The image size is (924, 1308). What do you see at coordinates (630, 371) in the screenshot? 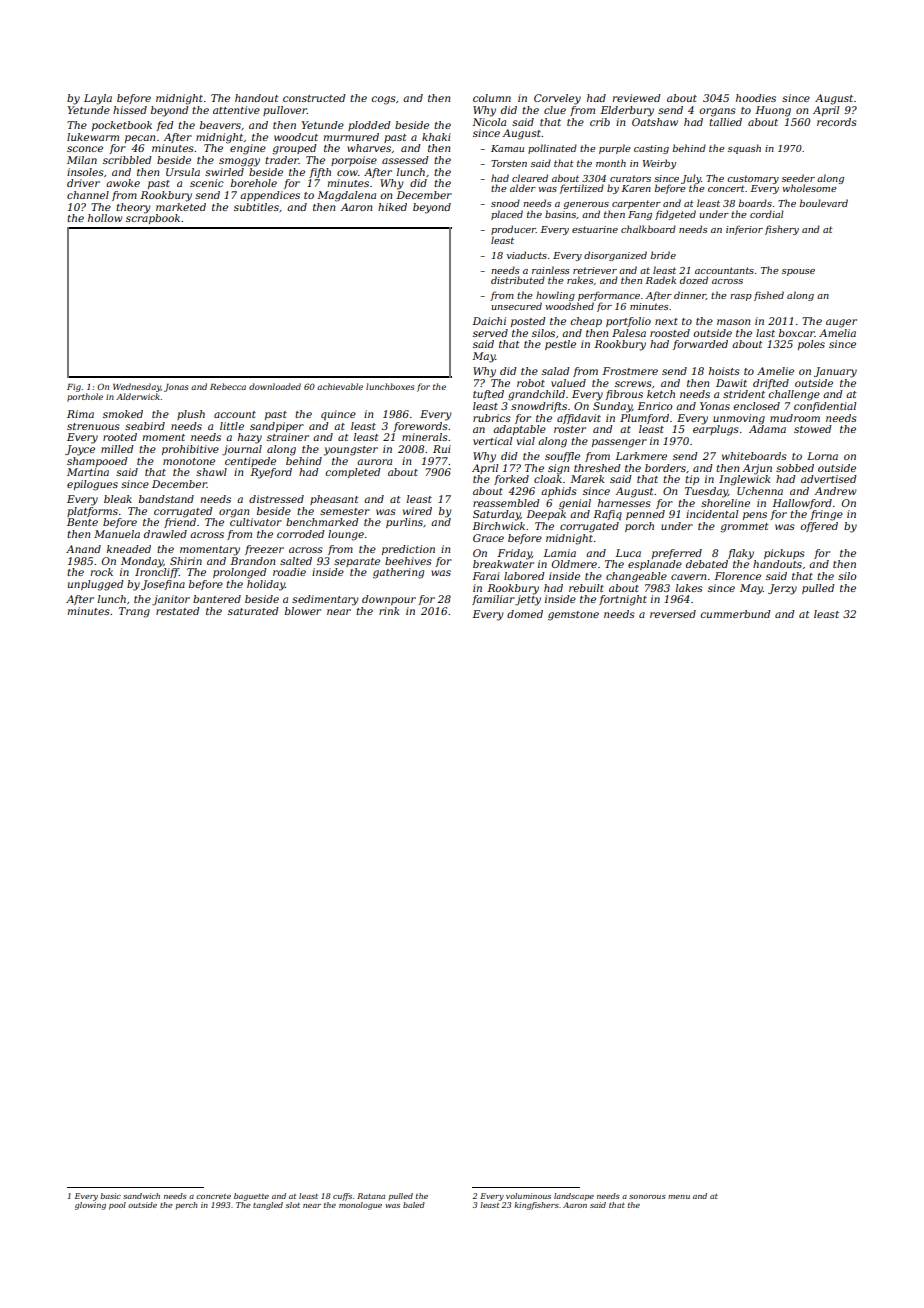
I see `Frostmere` at bounding box center [630, 371].
